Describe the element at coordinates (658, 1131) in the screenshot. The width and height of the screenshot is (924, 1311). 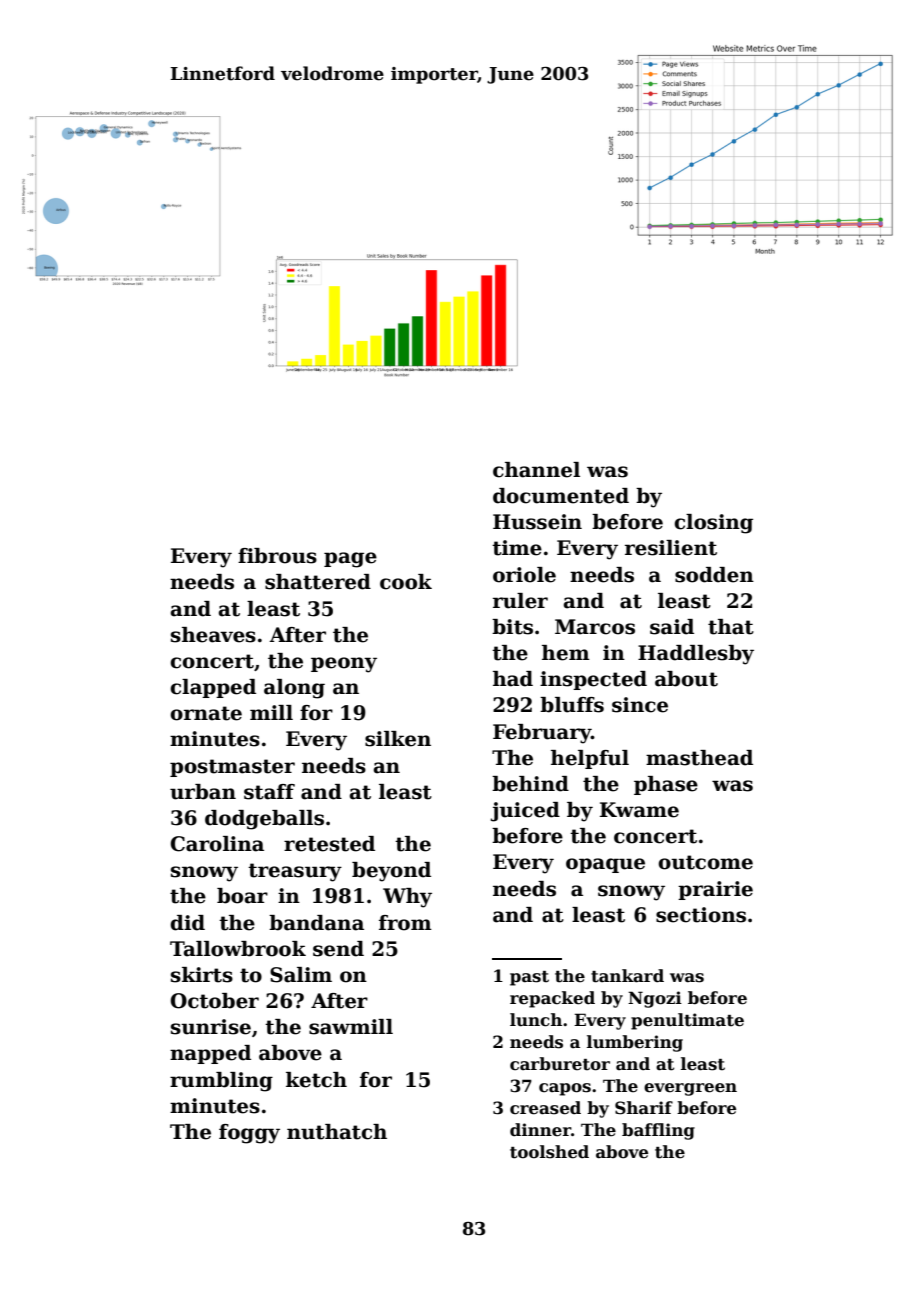
I see `baffling` at that location.
